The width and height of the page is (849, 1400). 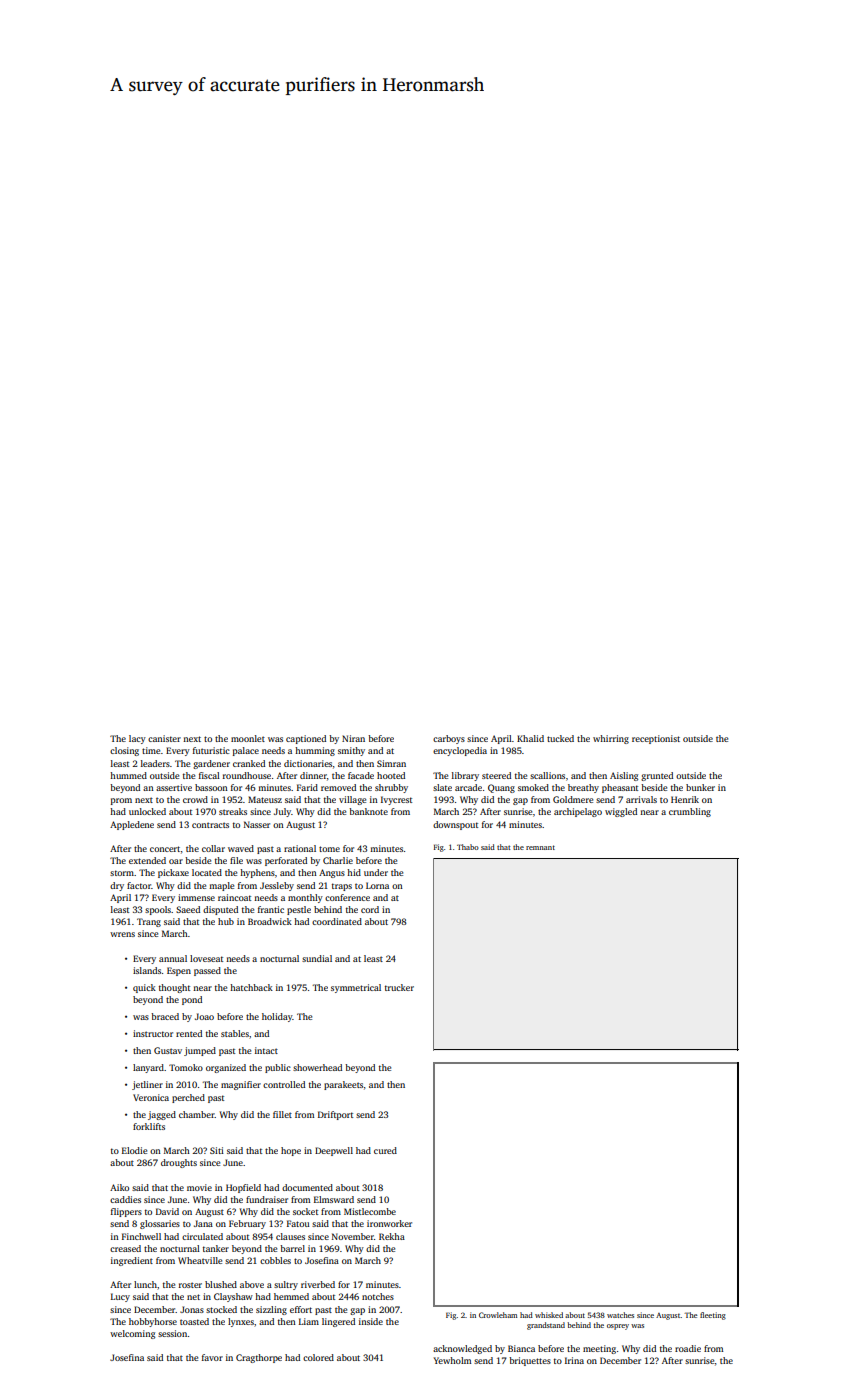 What do you see at coordinates (462, 1349) in the page?
I see `acknowledged` at bounding box center [462, 1349].
